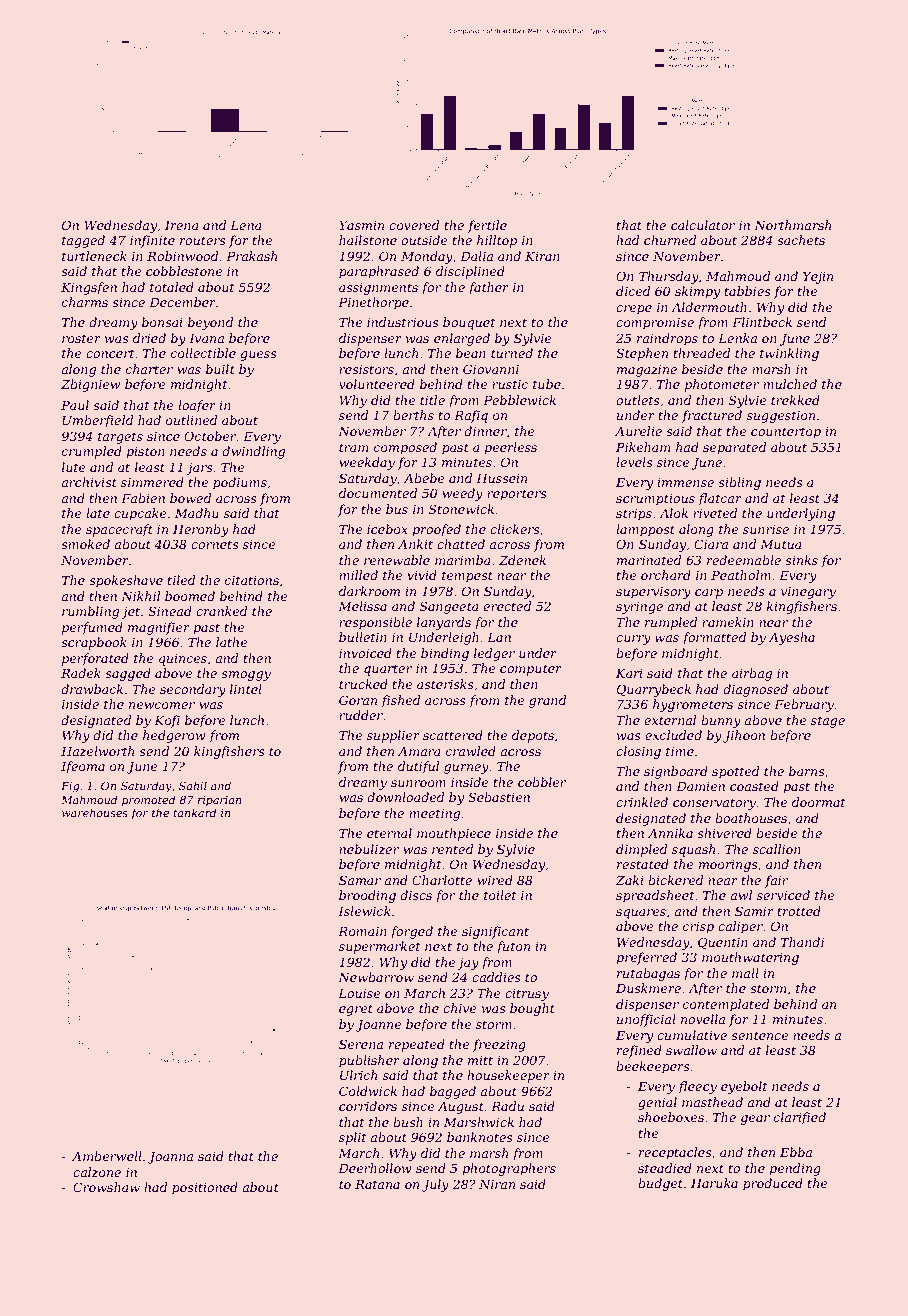 The height and width of the screenshot is (1316, 908). Describe the element at coordinates (361, 225) in the screenshot. I see `Yasmin` at that location.
